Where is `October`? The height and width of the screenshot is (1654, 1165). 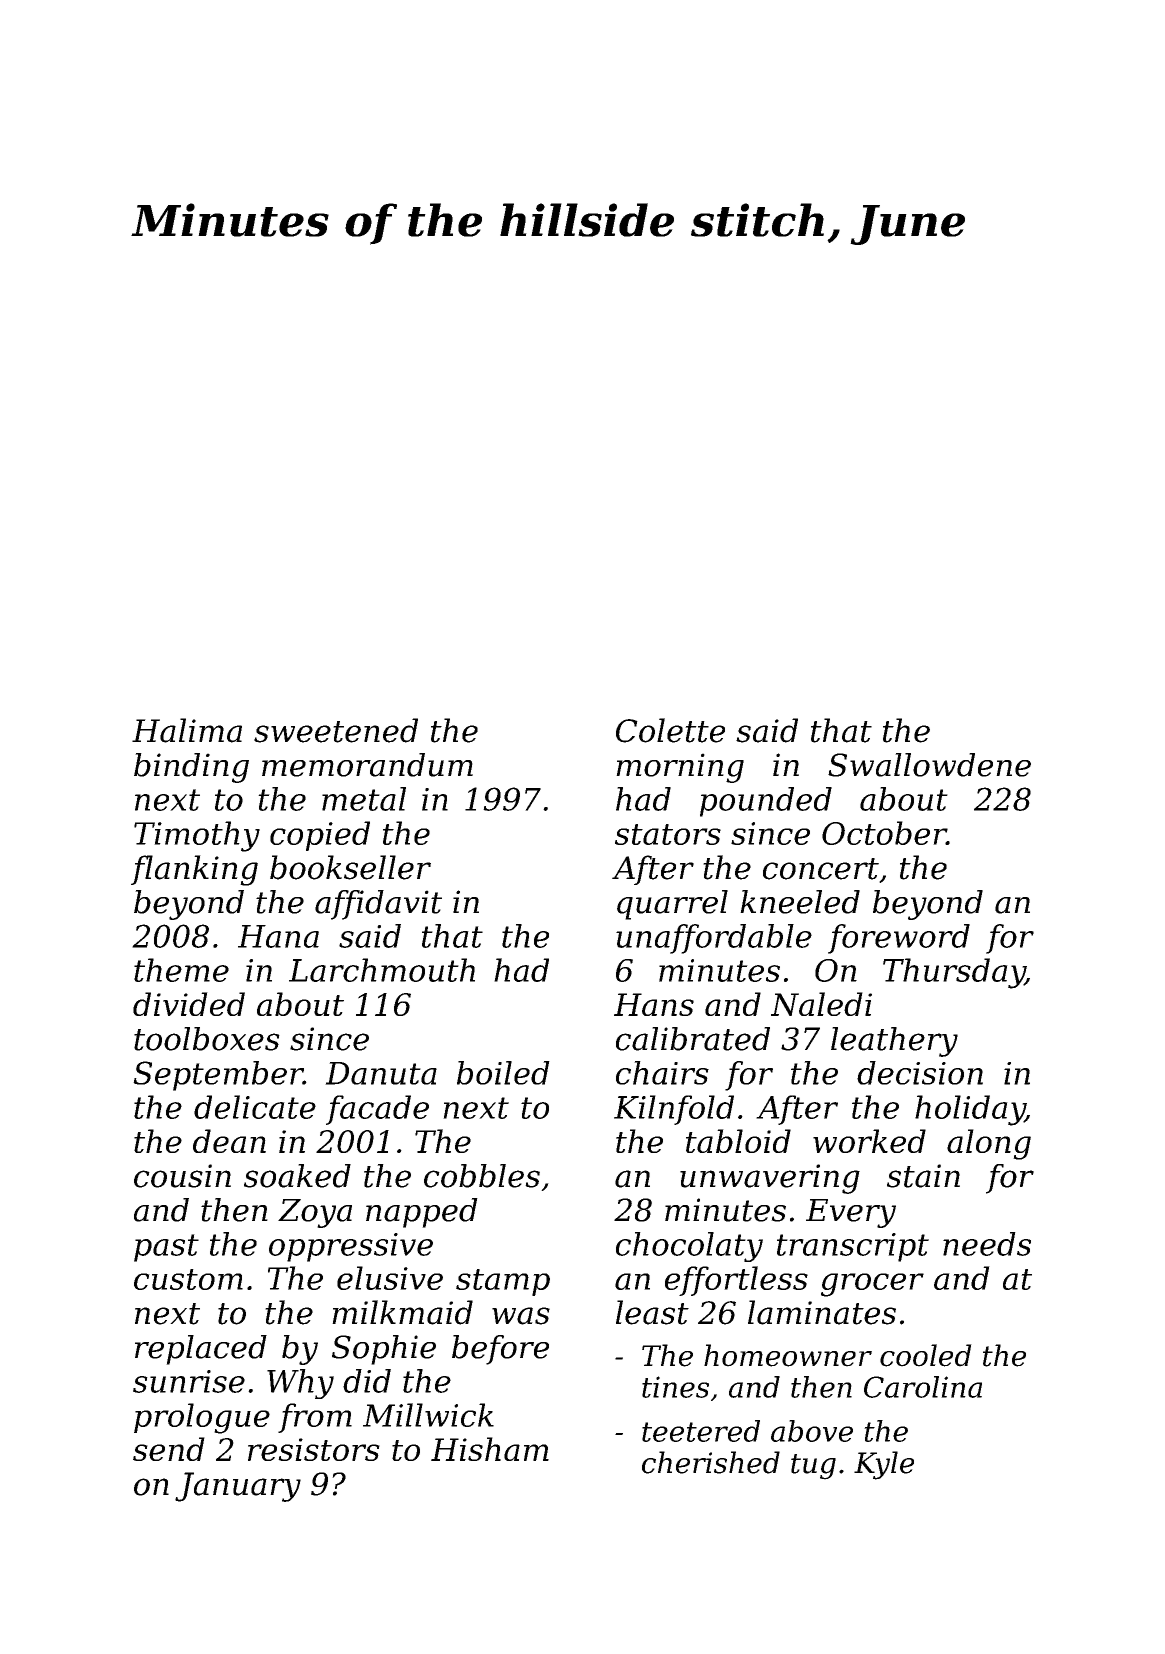 October is located at coordinates (884, 833).
